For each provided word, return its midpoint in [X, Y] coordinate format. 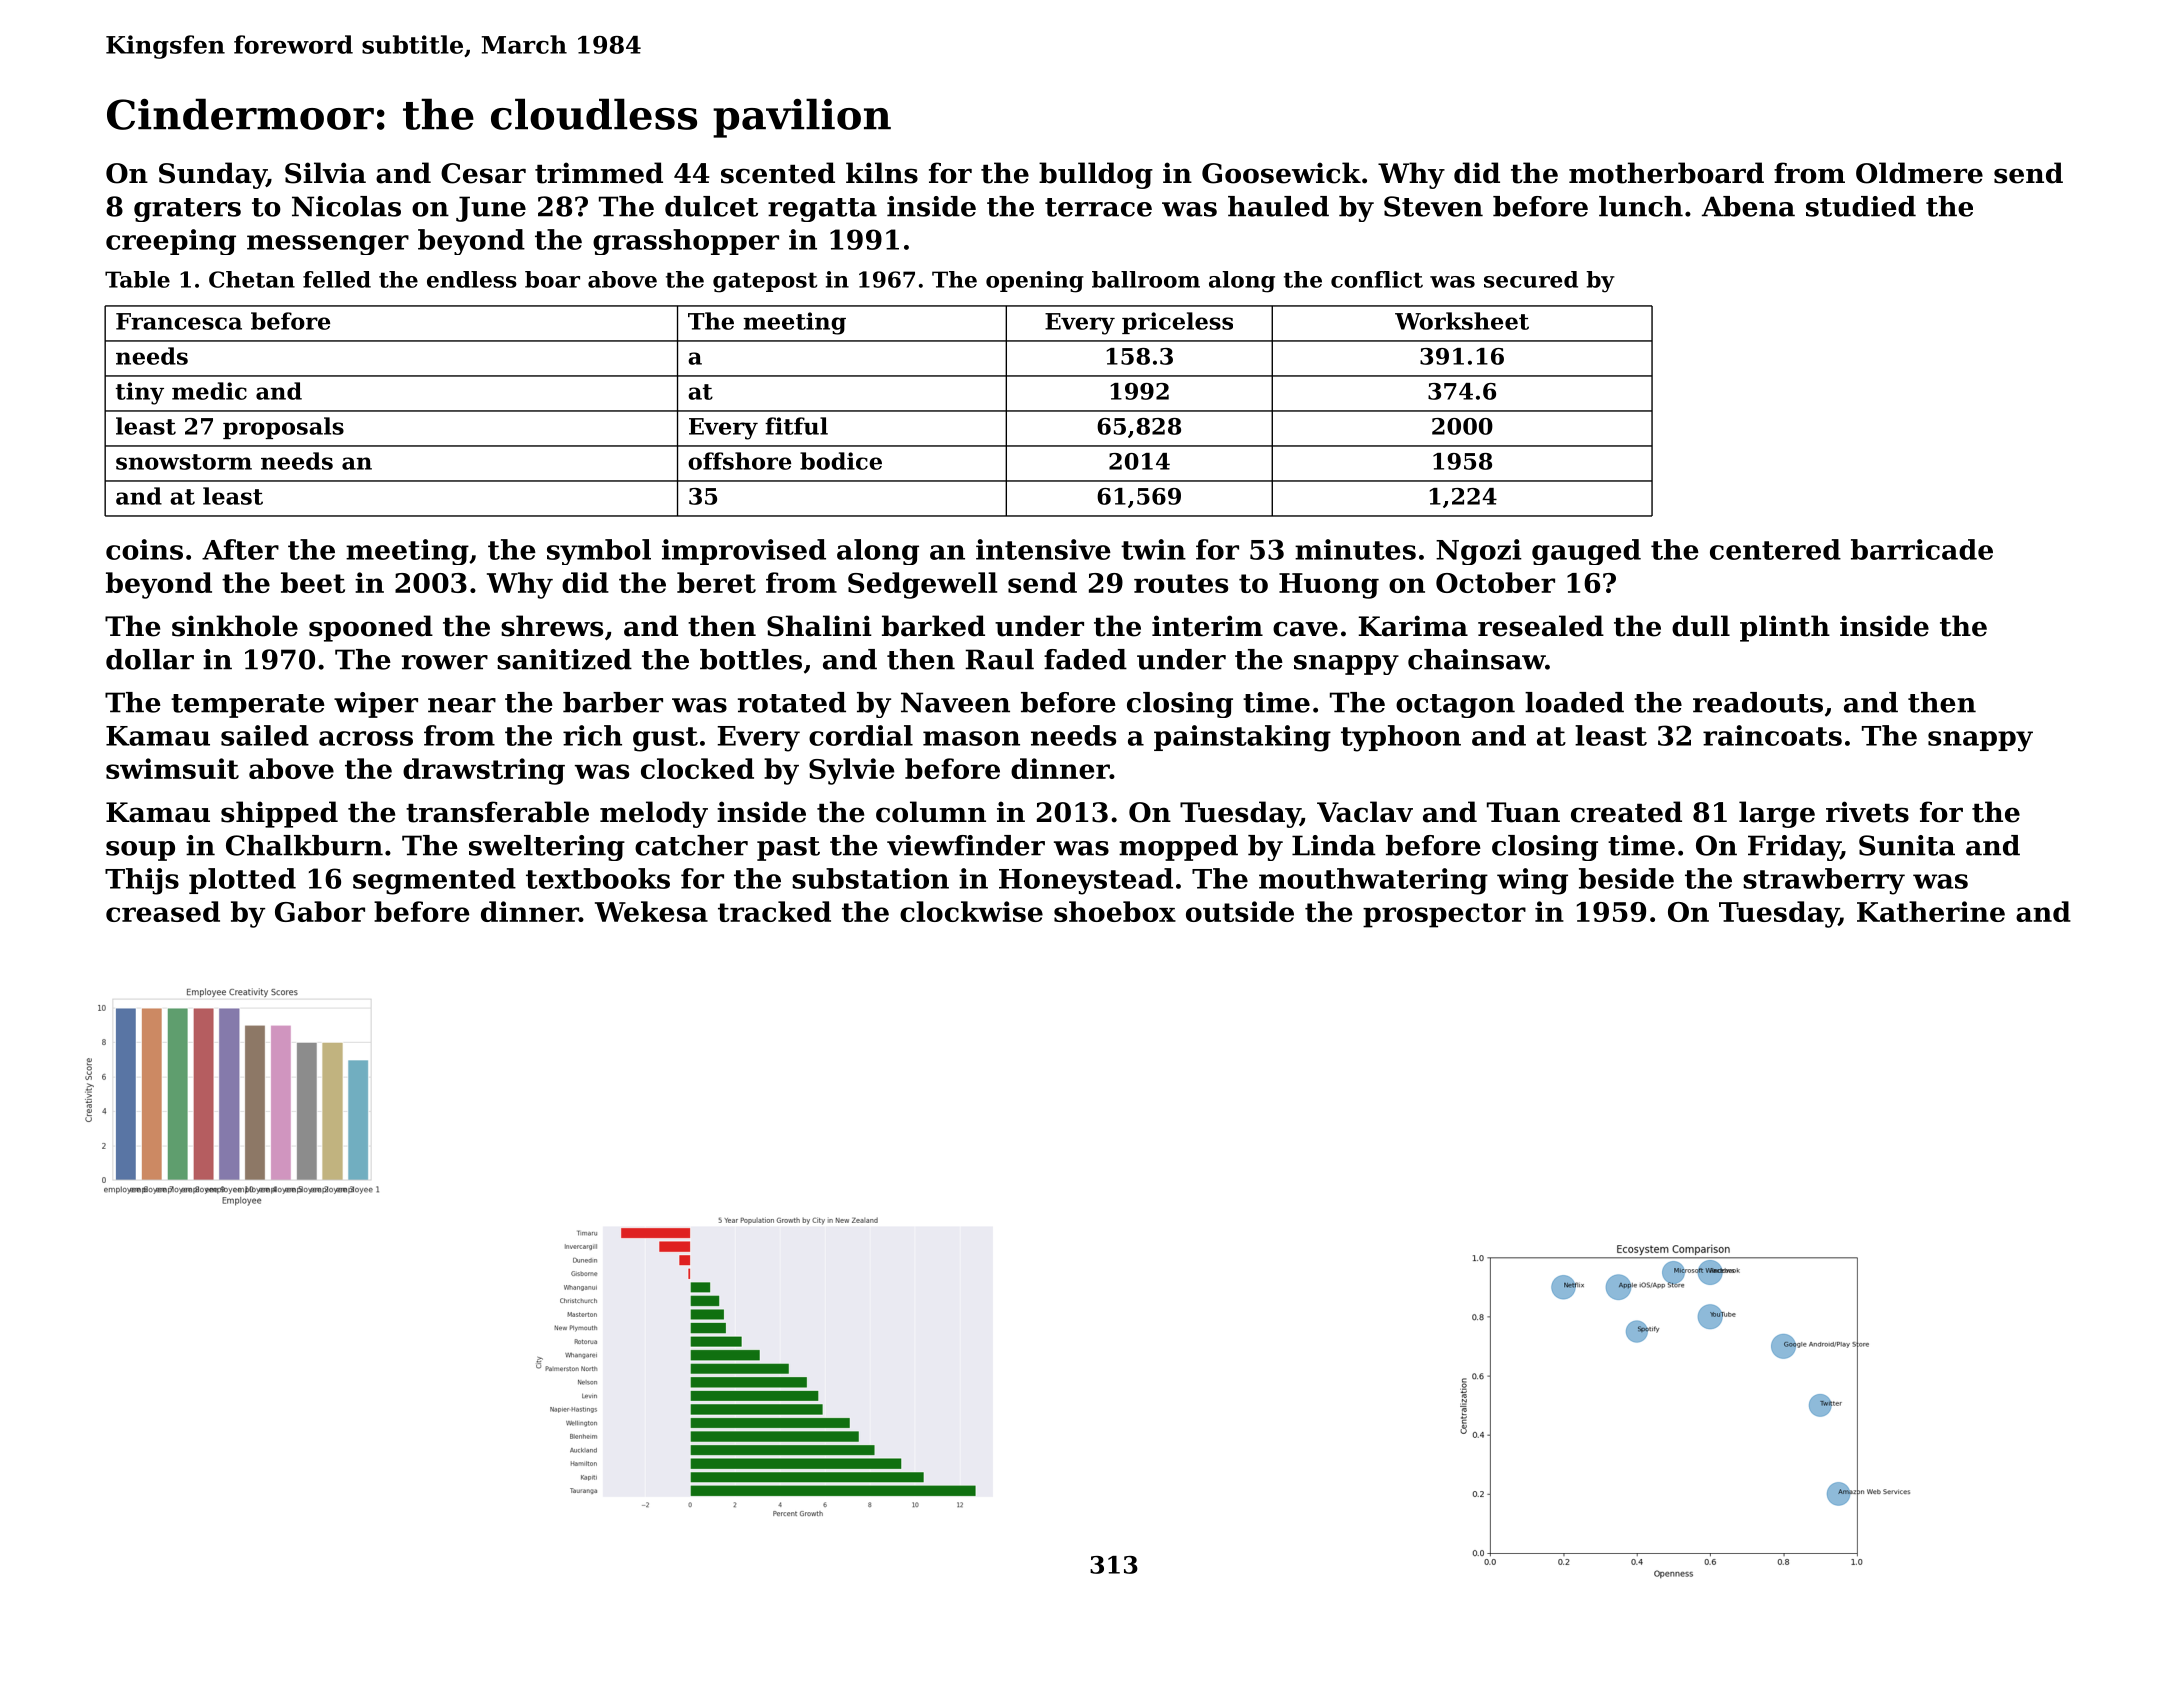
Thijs [142, 881]
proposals [283, 428]
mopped [1178, 848]
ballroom [1146, 279]
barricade [1922, 549]
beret [716, 582]
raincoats [1772, 735]
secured [1531, 279]
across [366, 738]
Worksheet [1462, 321]
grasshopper [686, 242]
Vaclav [1365, 812]
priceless [1177, 323]
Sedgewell [922, 585]
